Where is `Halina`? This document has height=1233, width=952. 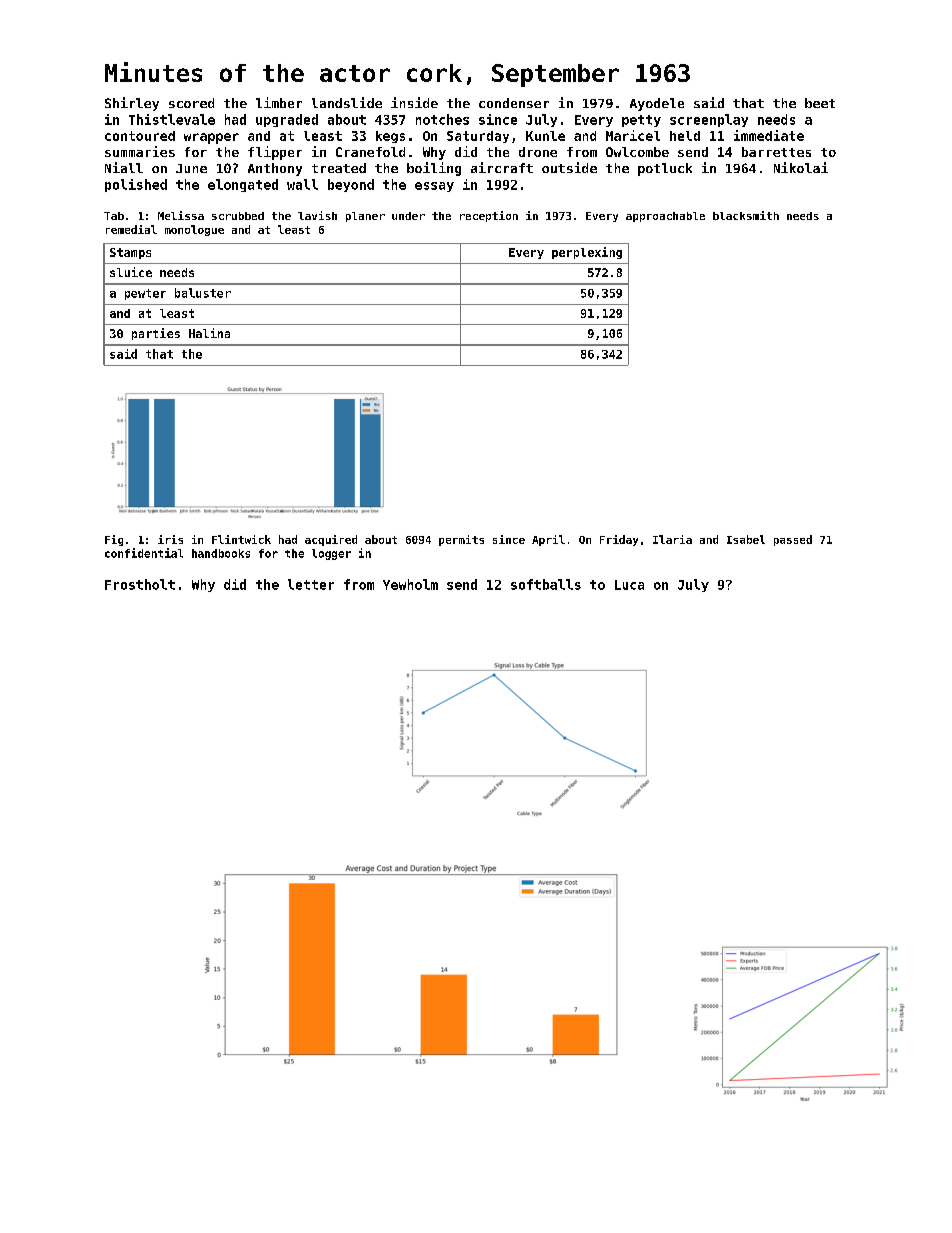
Halina is located at coordinates (209, 333).
